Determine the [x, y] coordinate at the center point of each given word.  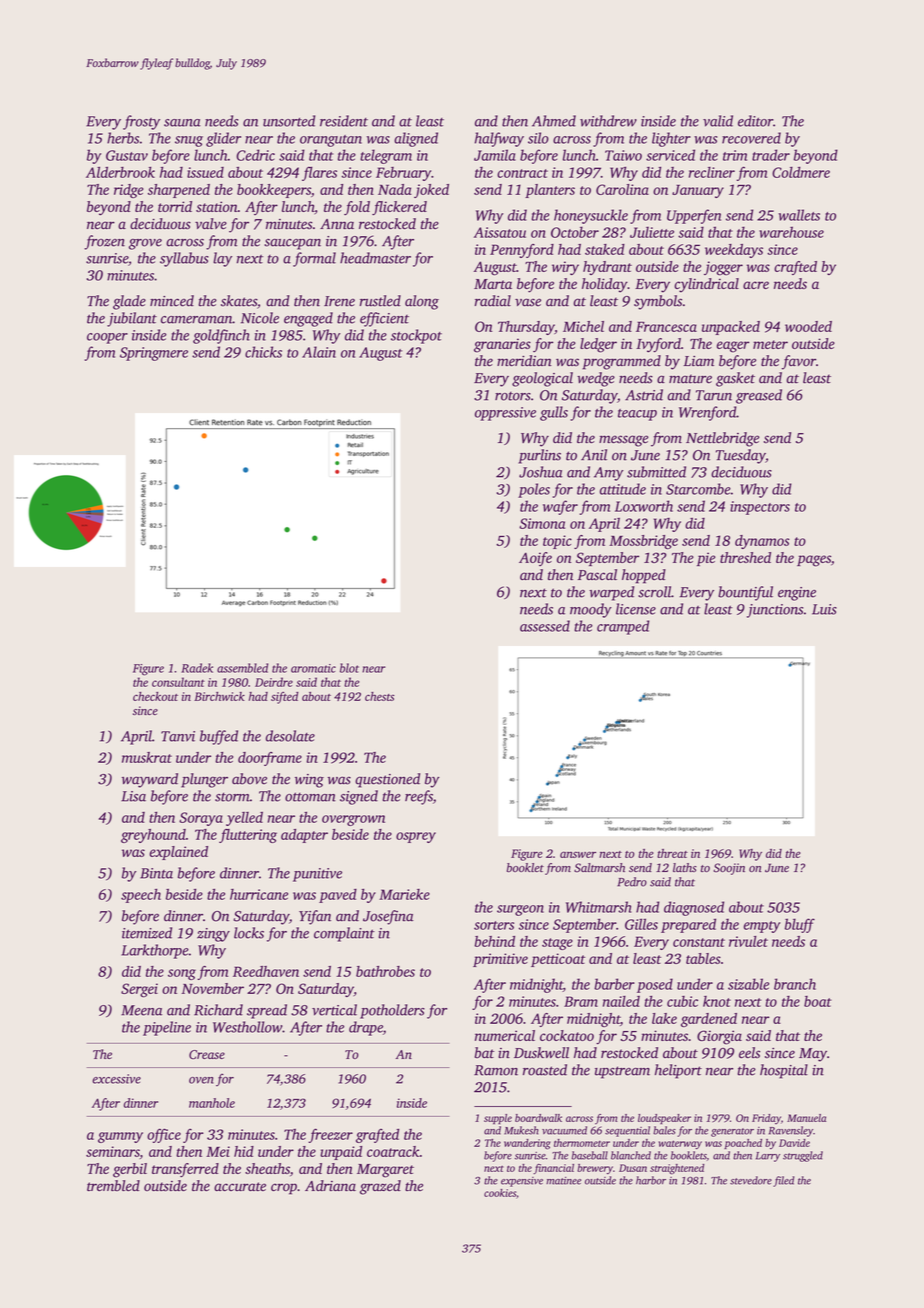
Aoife [535, 559]
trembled [113, 1185]
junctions [775, 611]
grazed [380, 1187]
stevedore [751, 1180]
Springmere [154, 354]
